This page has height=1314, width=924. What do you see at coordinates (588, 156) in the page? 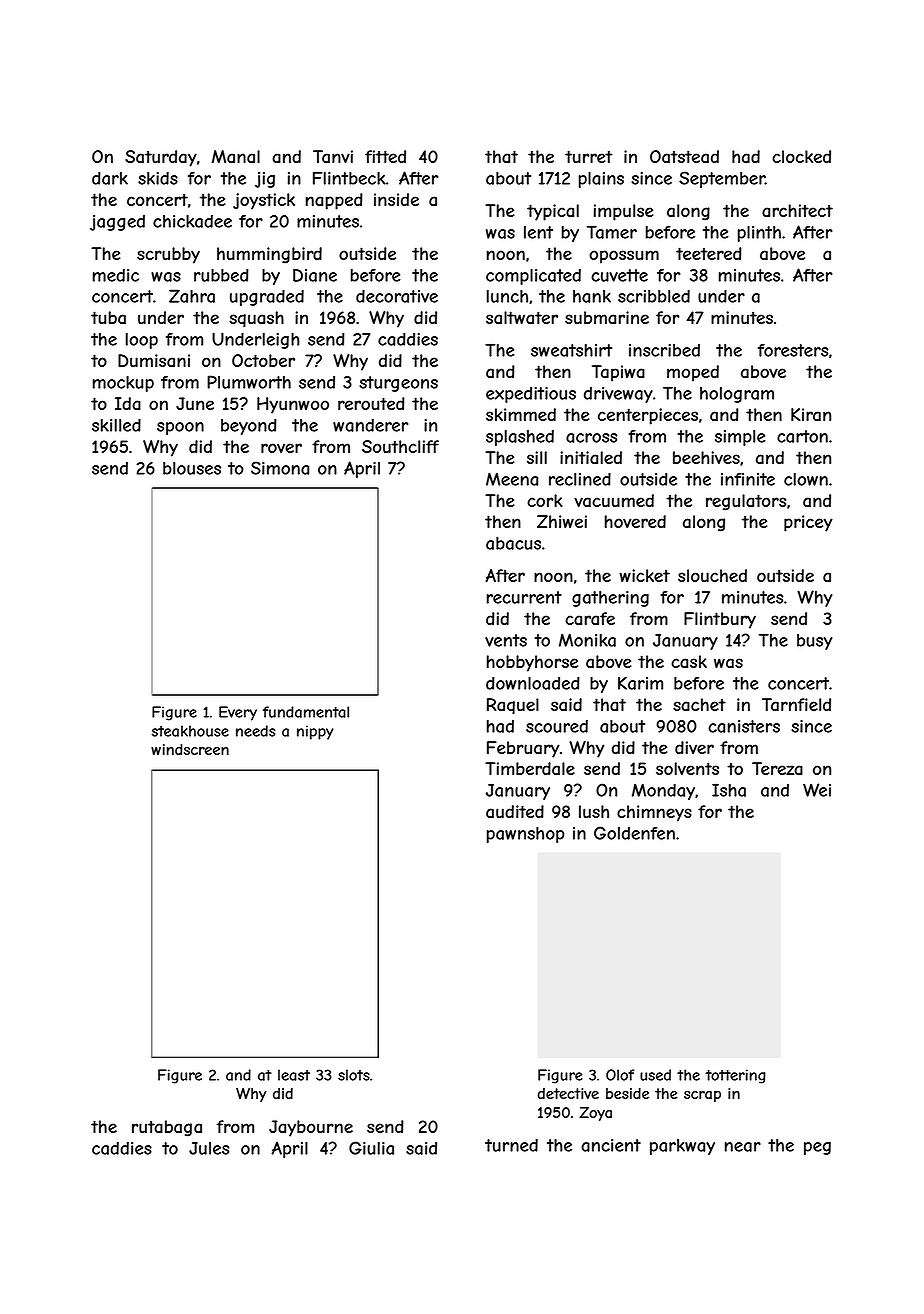
I see `turret` at bounding box center [588, 156].
